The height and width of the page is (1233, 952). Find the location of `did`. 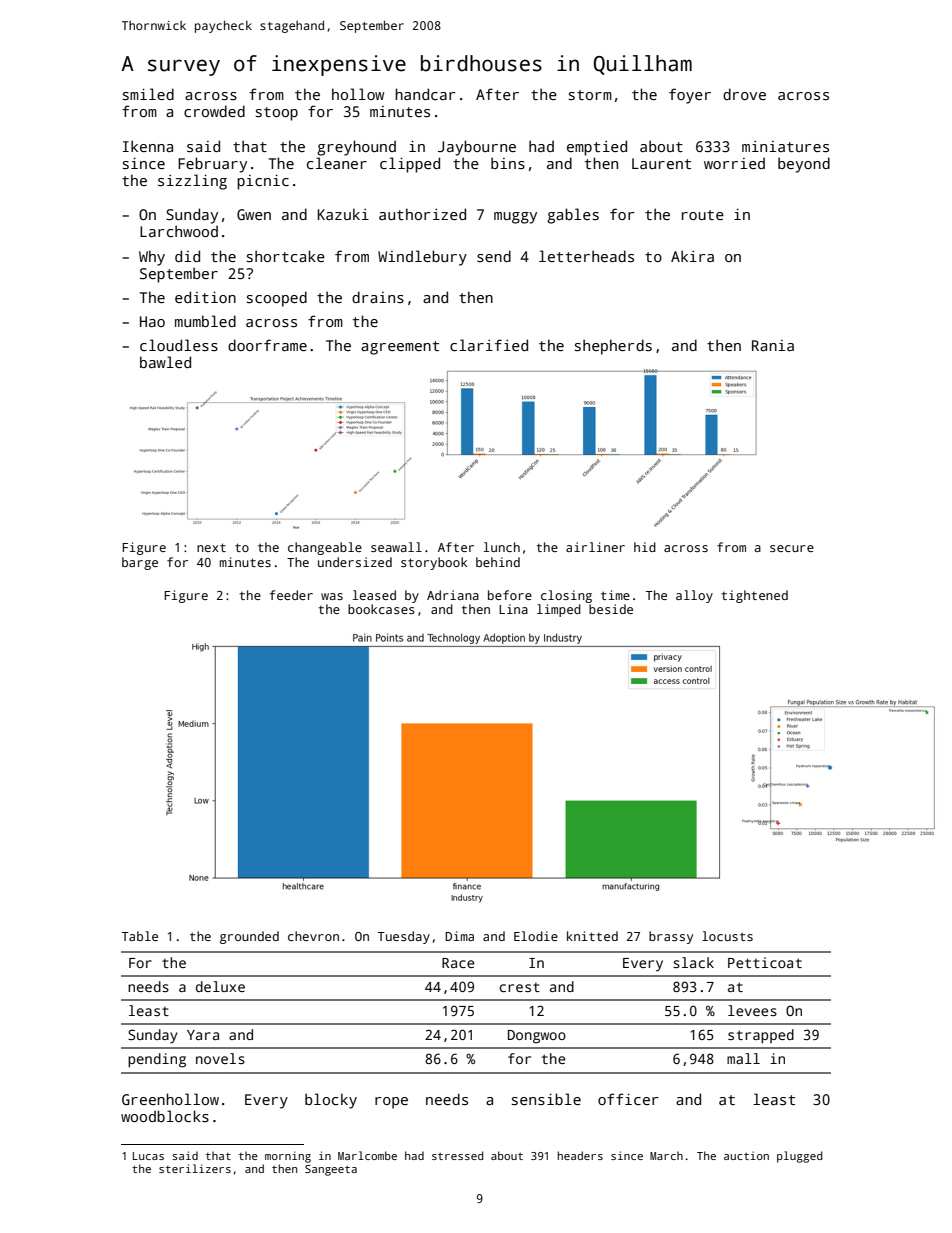

did is located at coordinates (187, 256).
